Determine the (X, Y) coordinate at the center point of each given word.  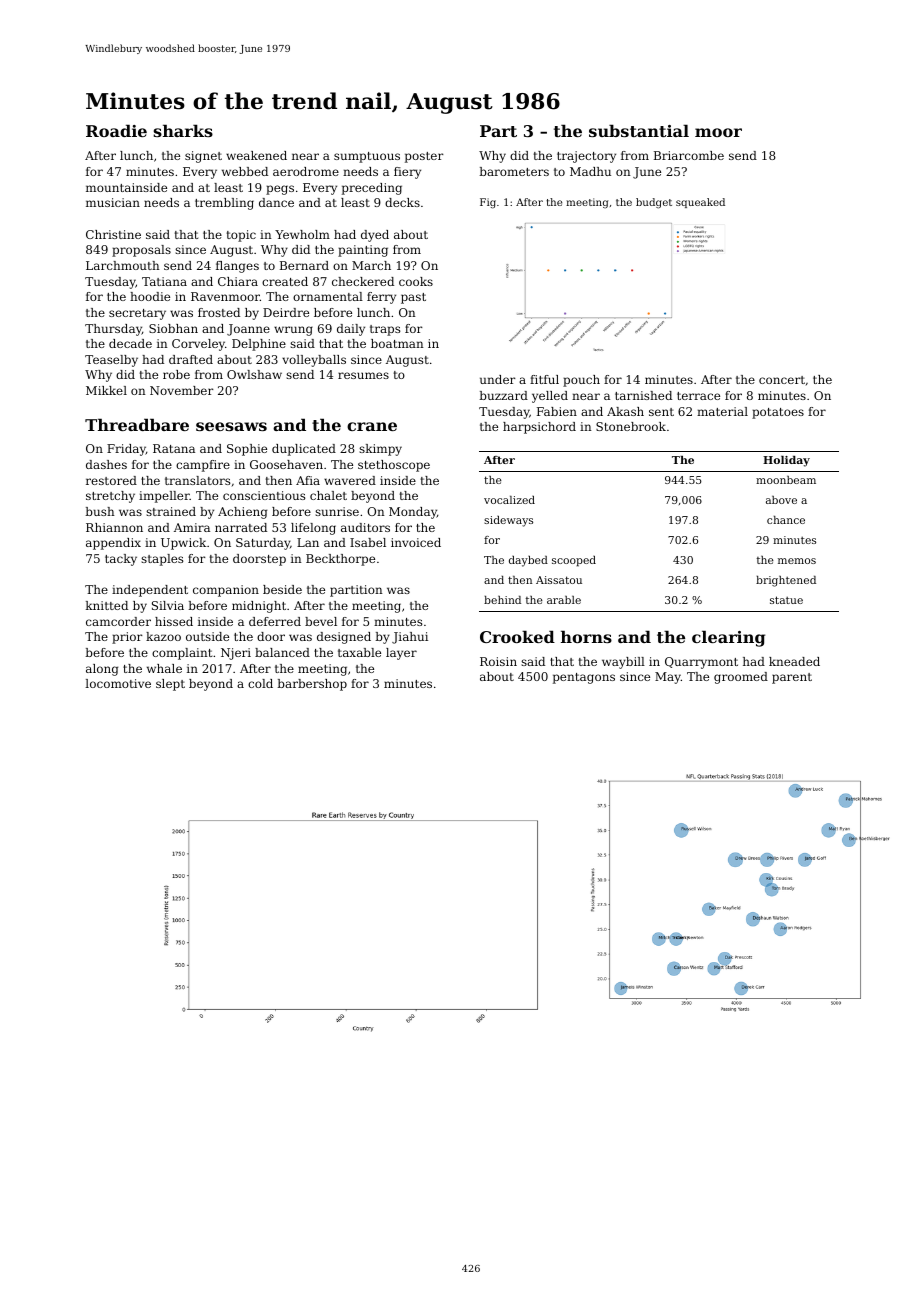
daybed (528, 561)
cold (260, 683)
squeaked (700, 203)
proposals (141, 251)
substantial (639, 130)
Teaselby (111, 361)
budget (654, 203)
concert (782, 380)
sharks (183, 130)
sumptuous (367, 157)
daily (351, 330)
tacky (121, 560)
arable (564, 600)
